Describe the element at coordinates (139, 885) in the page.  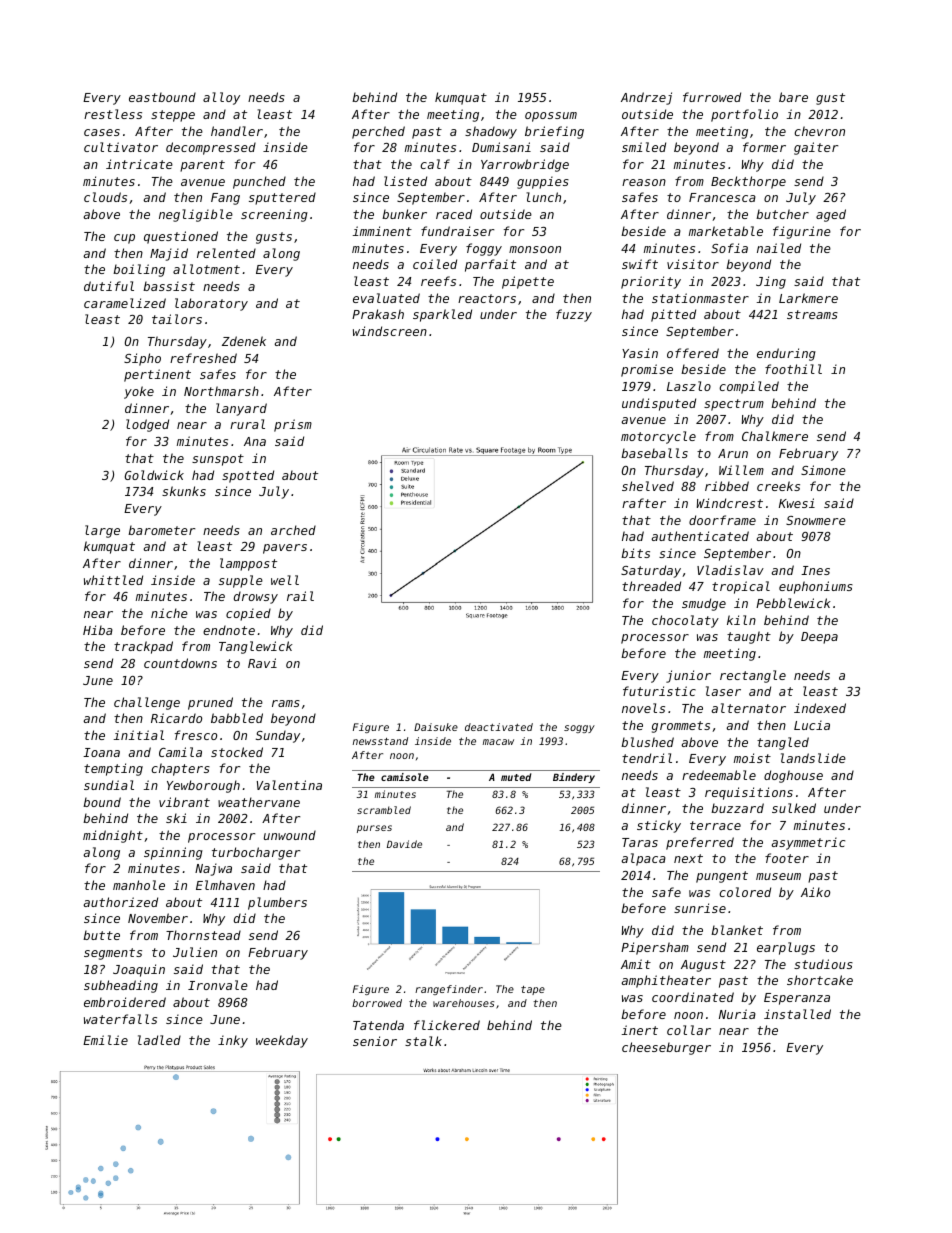
I see `manhole` at that location.
